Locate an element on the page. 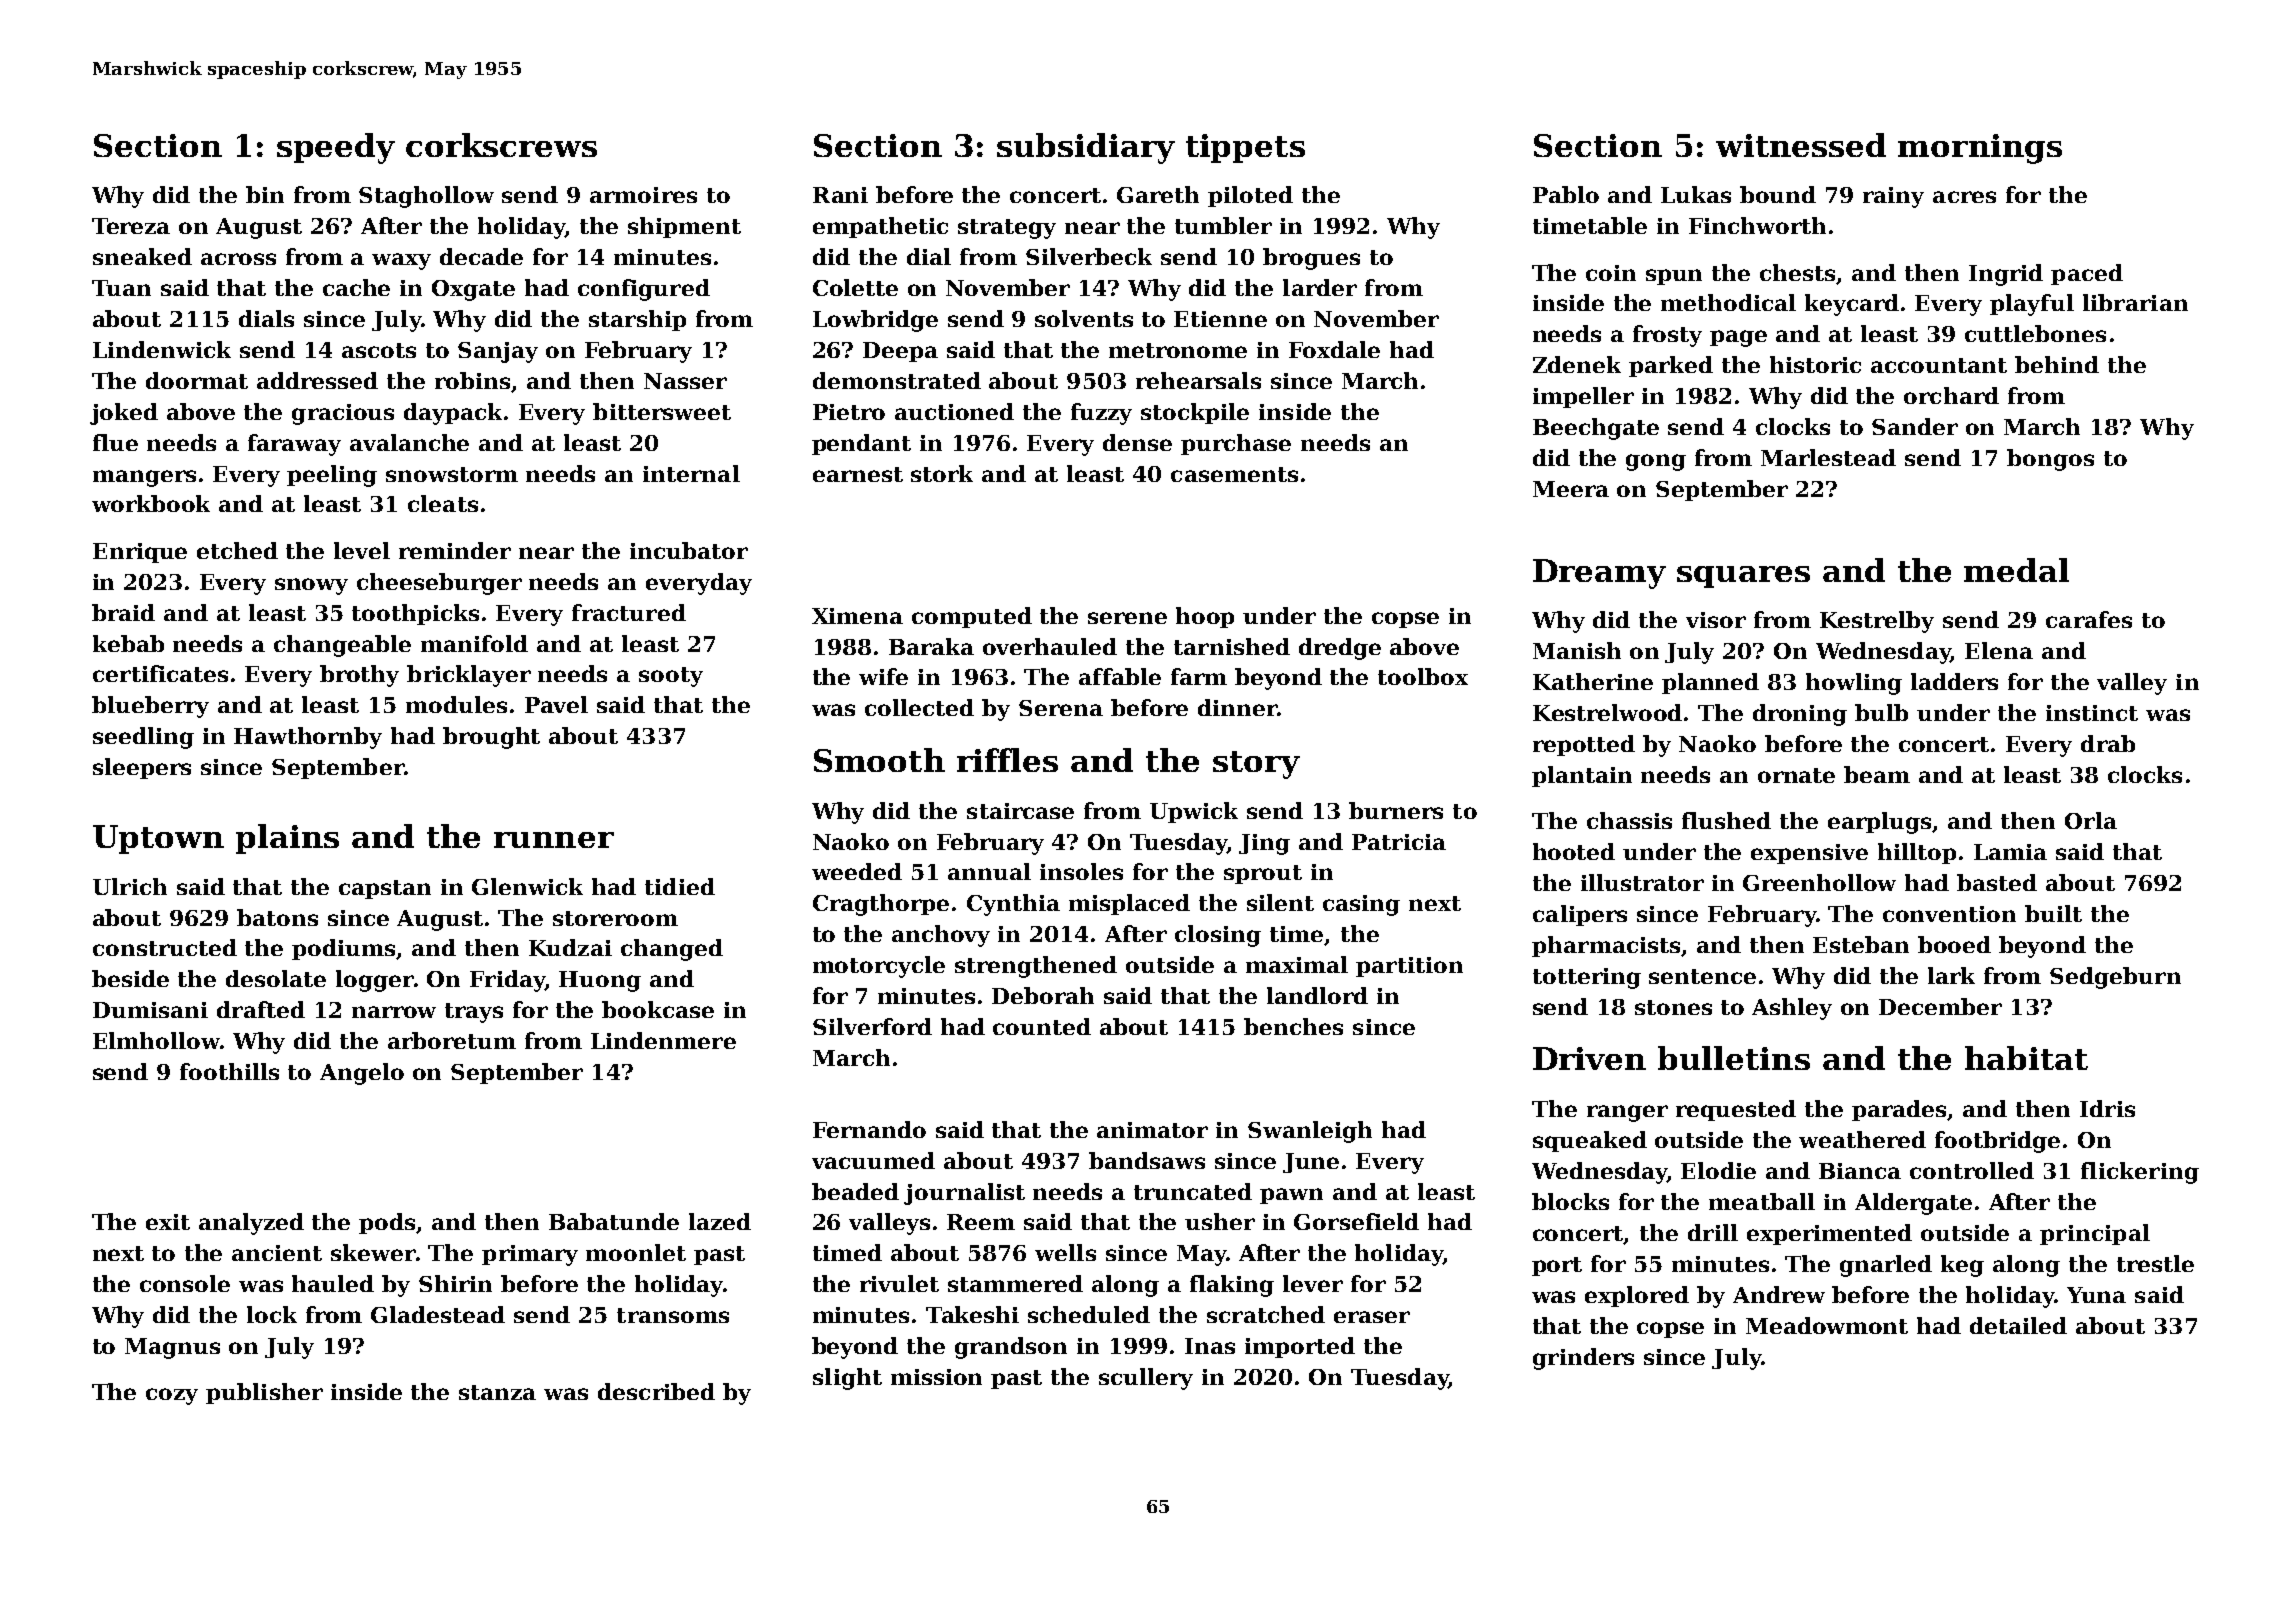 This document has height=1620, width=2292. cozy is located at coordinates (172, 1396).
